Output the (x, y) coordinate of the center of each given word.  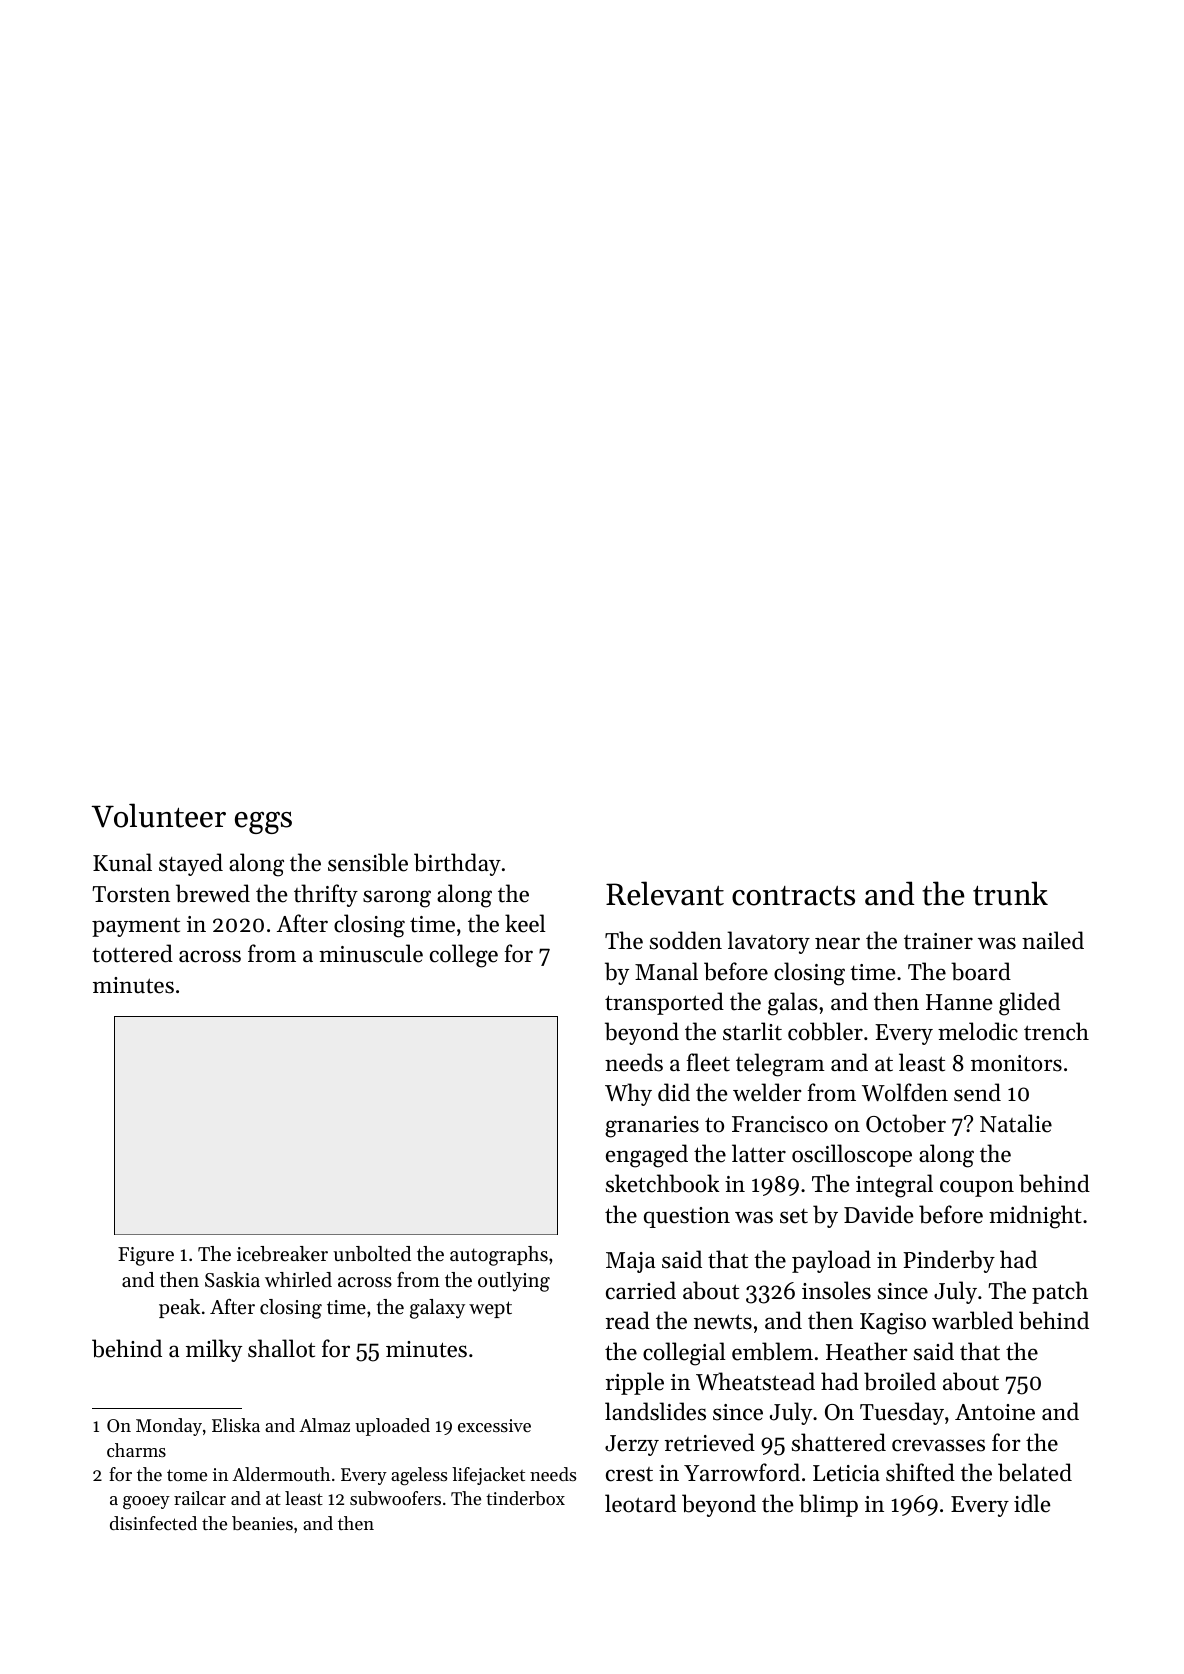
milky (214, 1350)
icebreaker (282, 1254)
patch (1060, 1292)
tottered (132, 953)
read (628, 1320)
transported (664, 1003)
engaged (647, 1156)
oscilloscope (852, 1155)
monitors (1016, 1063)
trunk (1010, 893)
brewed (213, 893)
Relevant (665, 893)
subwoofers (395, 1498)
